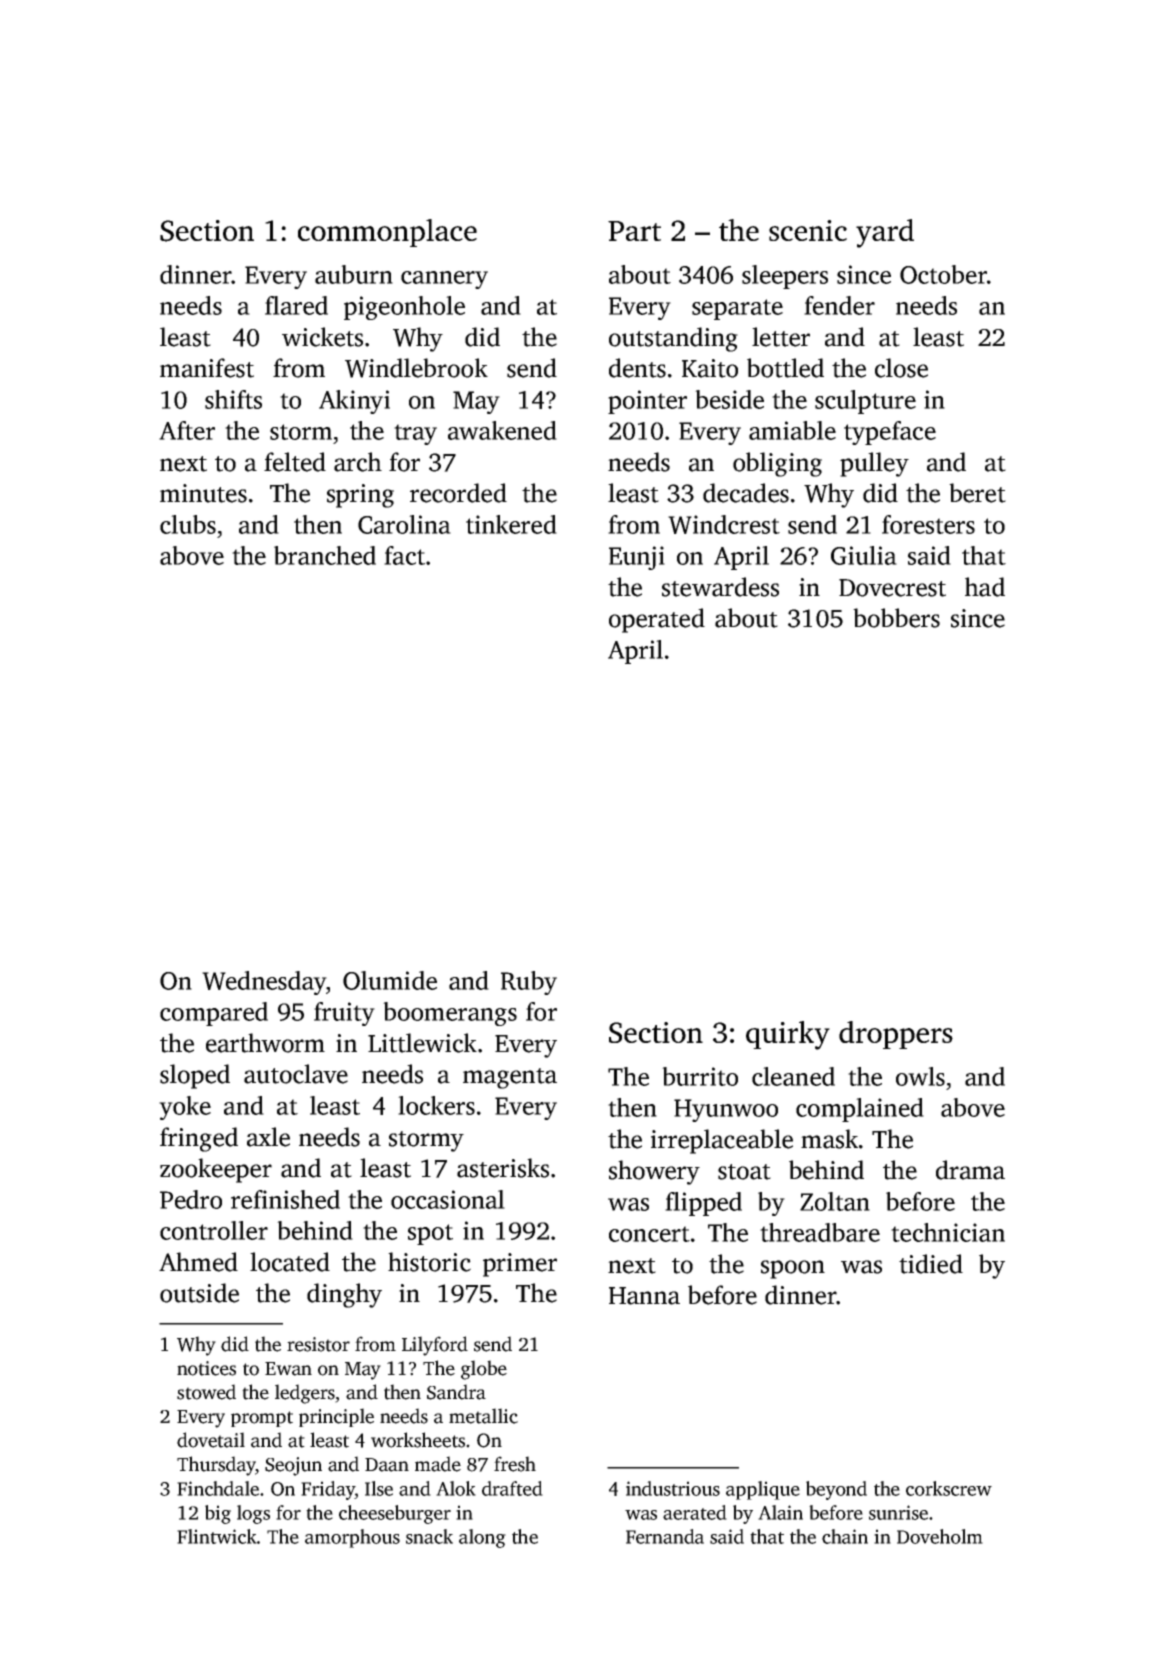 The height and width of the image is (1654, 1165). I want to click on yard, so click(885, 233).
